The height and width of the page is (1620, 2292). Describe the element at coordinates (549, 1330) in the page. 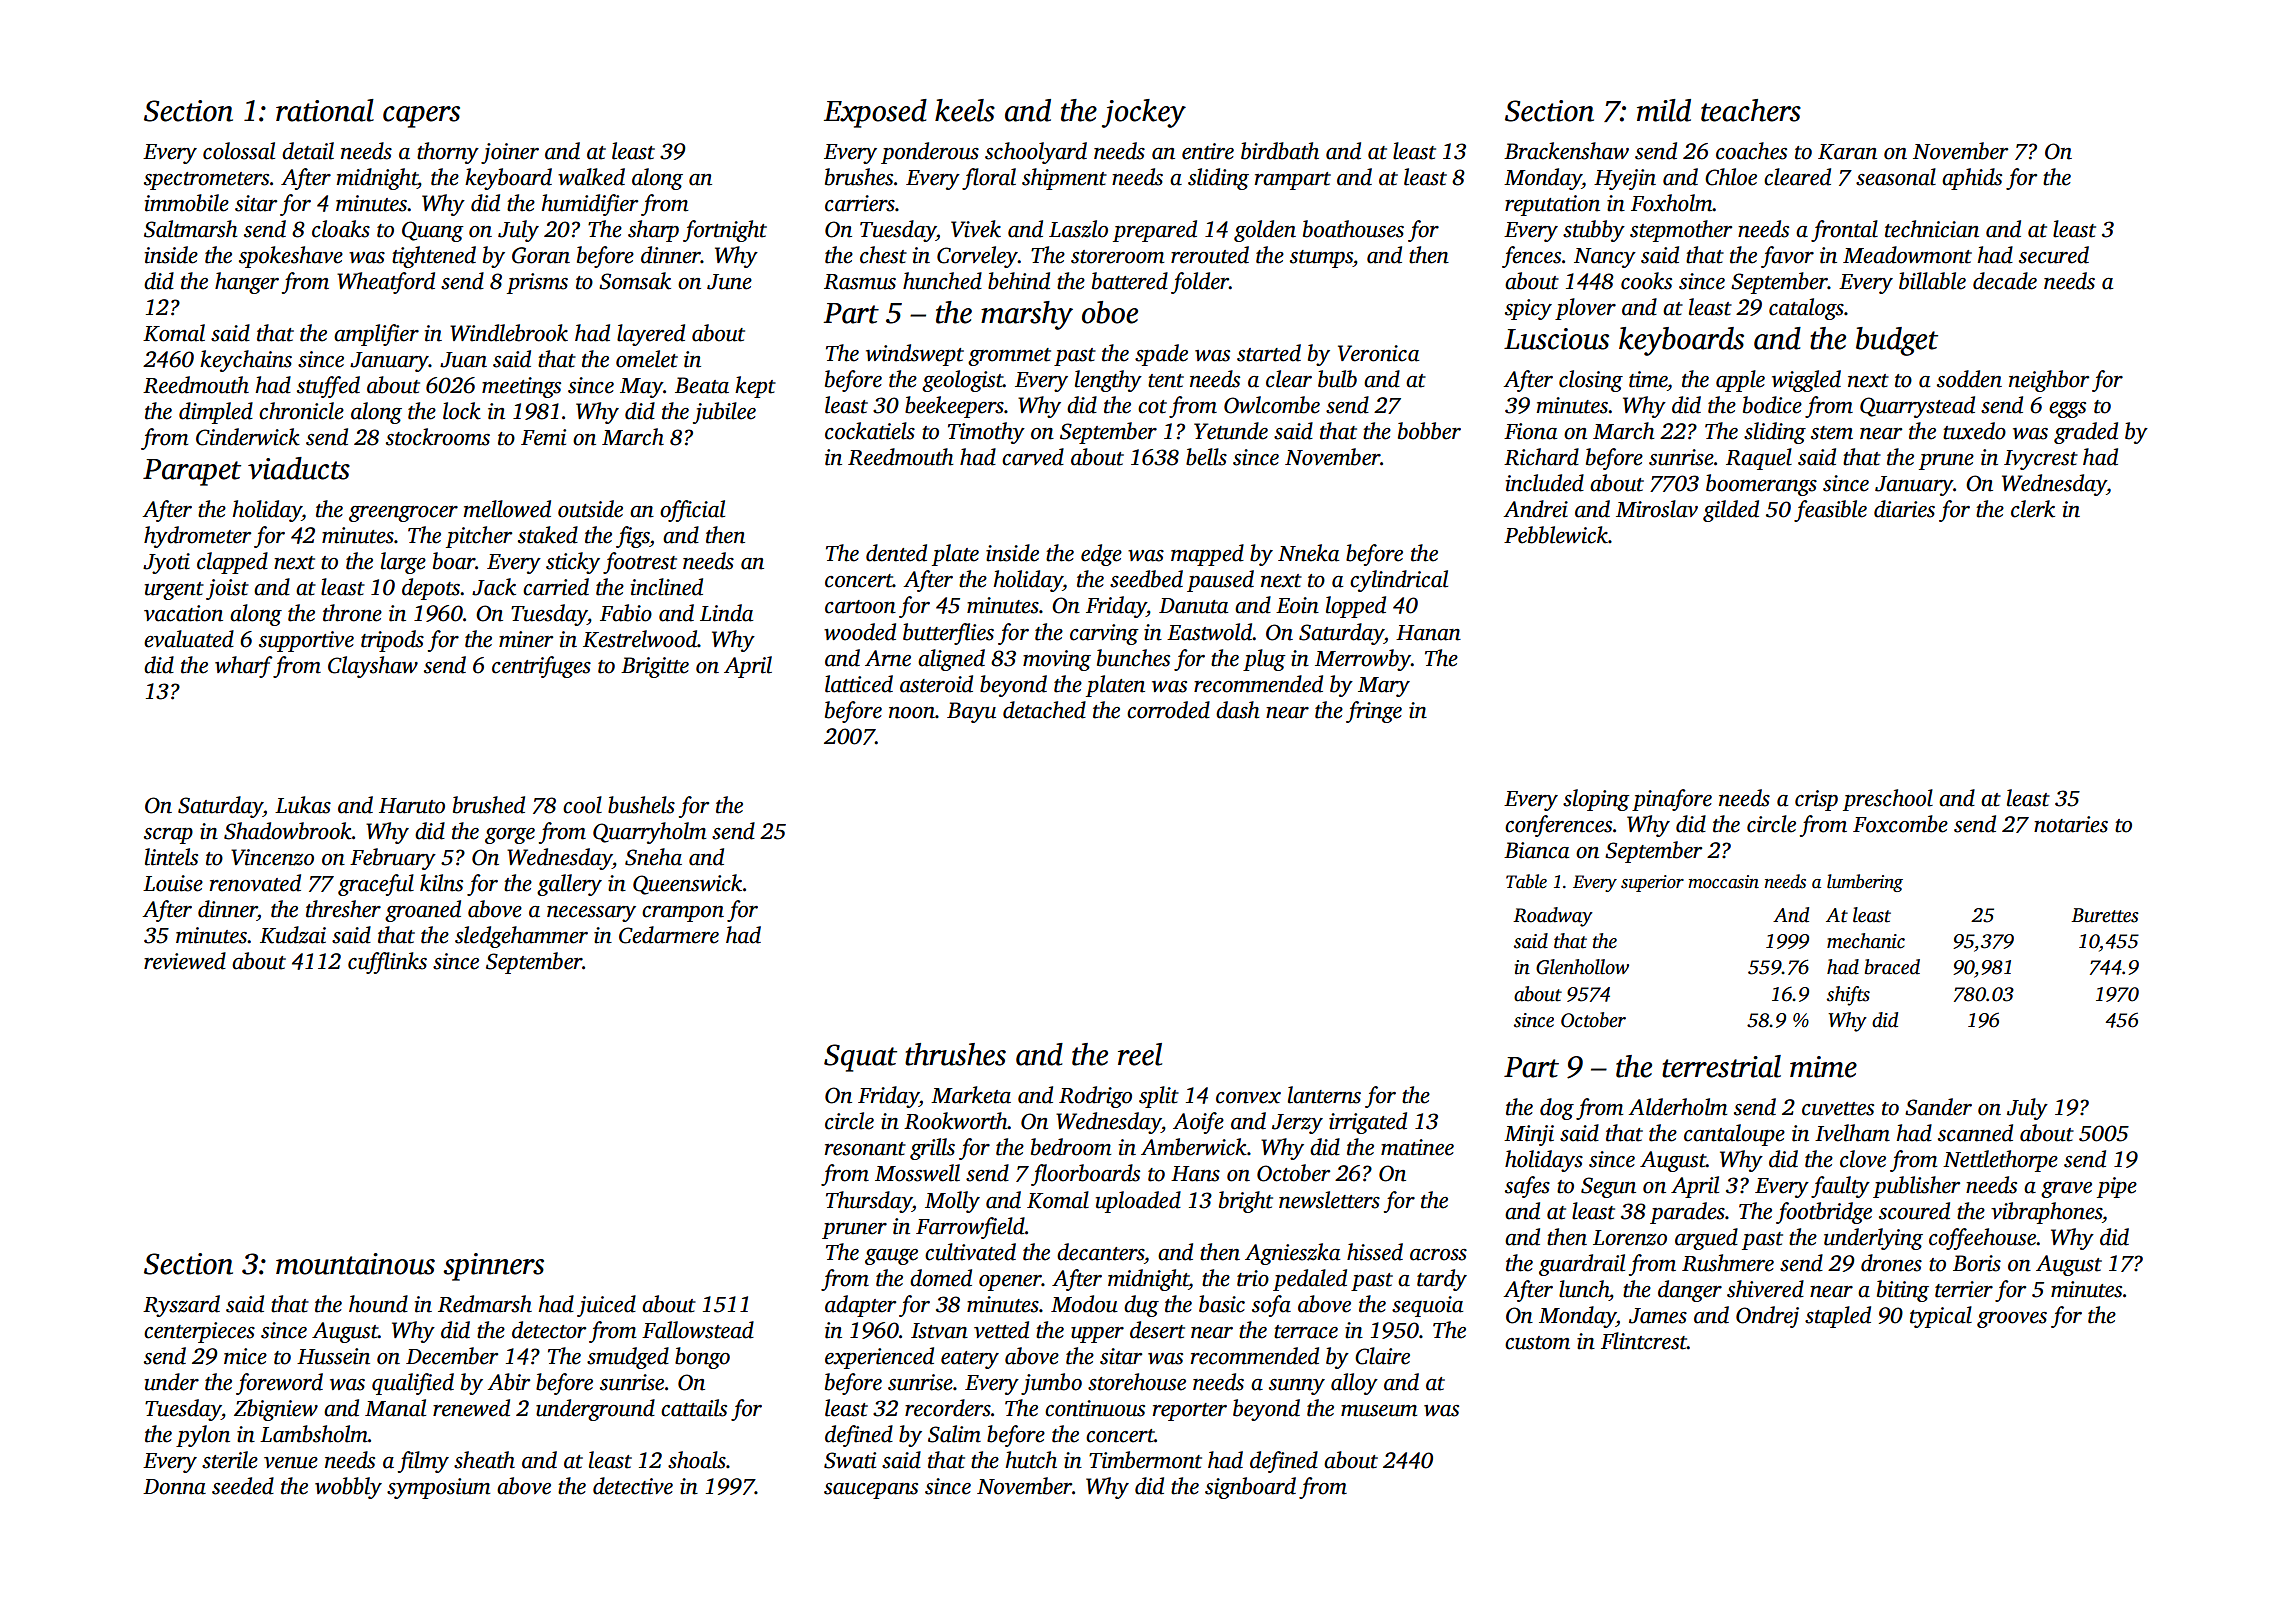

I see `detector` at that location.
